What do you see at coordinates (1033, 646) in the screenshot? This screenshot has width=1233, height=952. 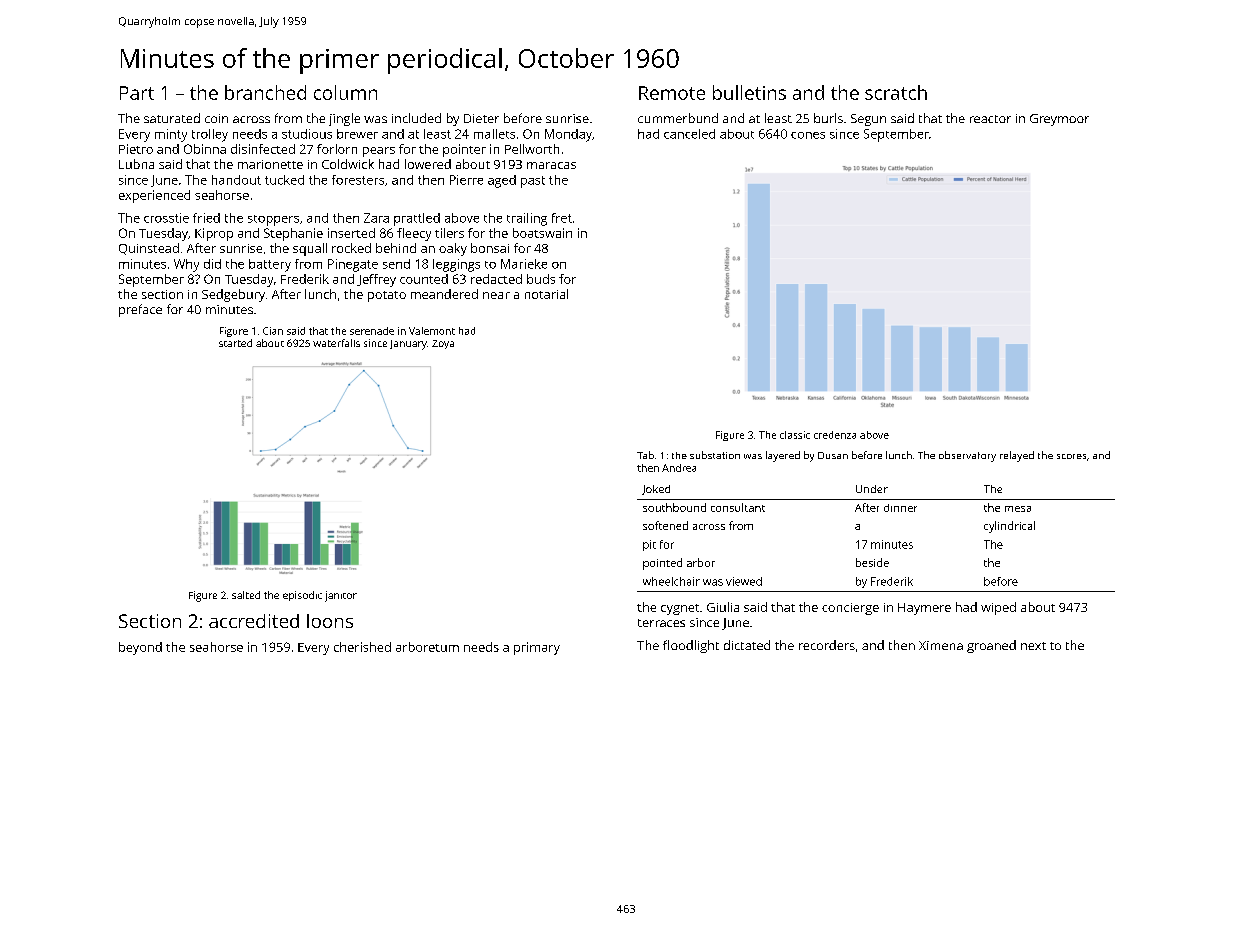 I see `next` at bounding box center [1033, 646].
